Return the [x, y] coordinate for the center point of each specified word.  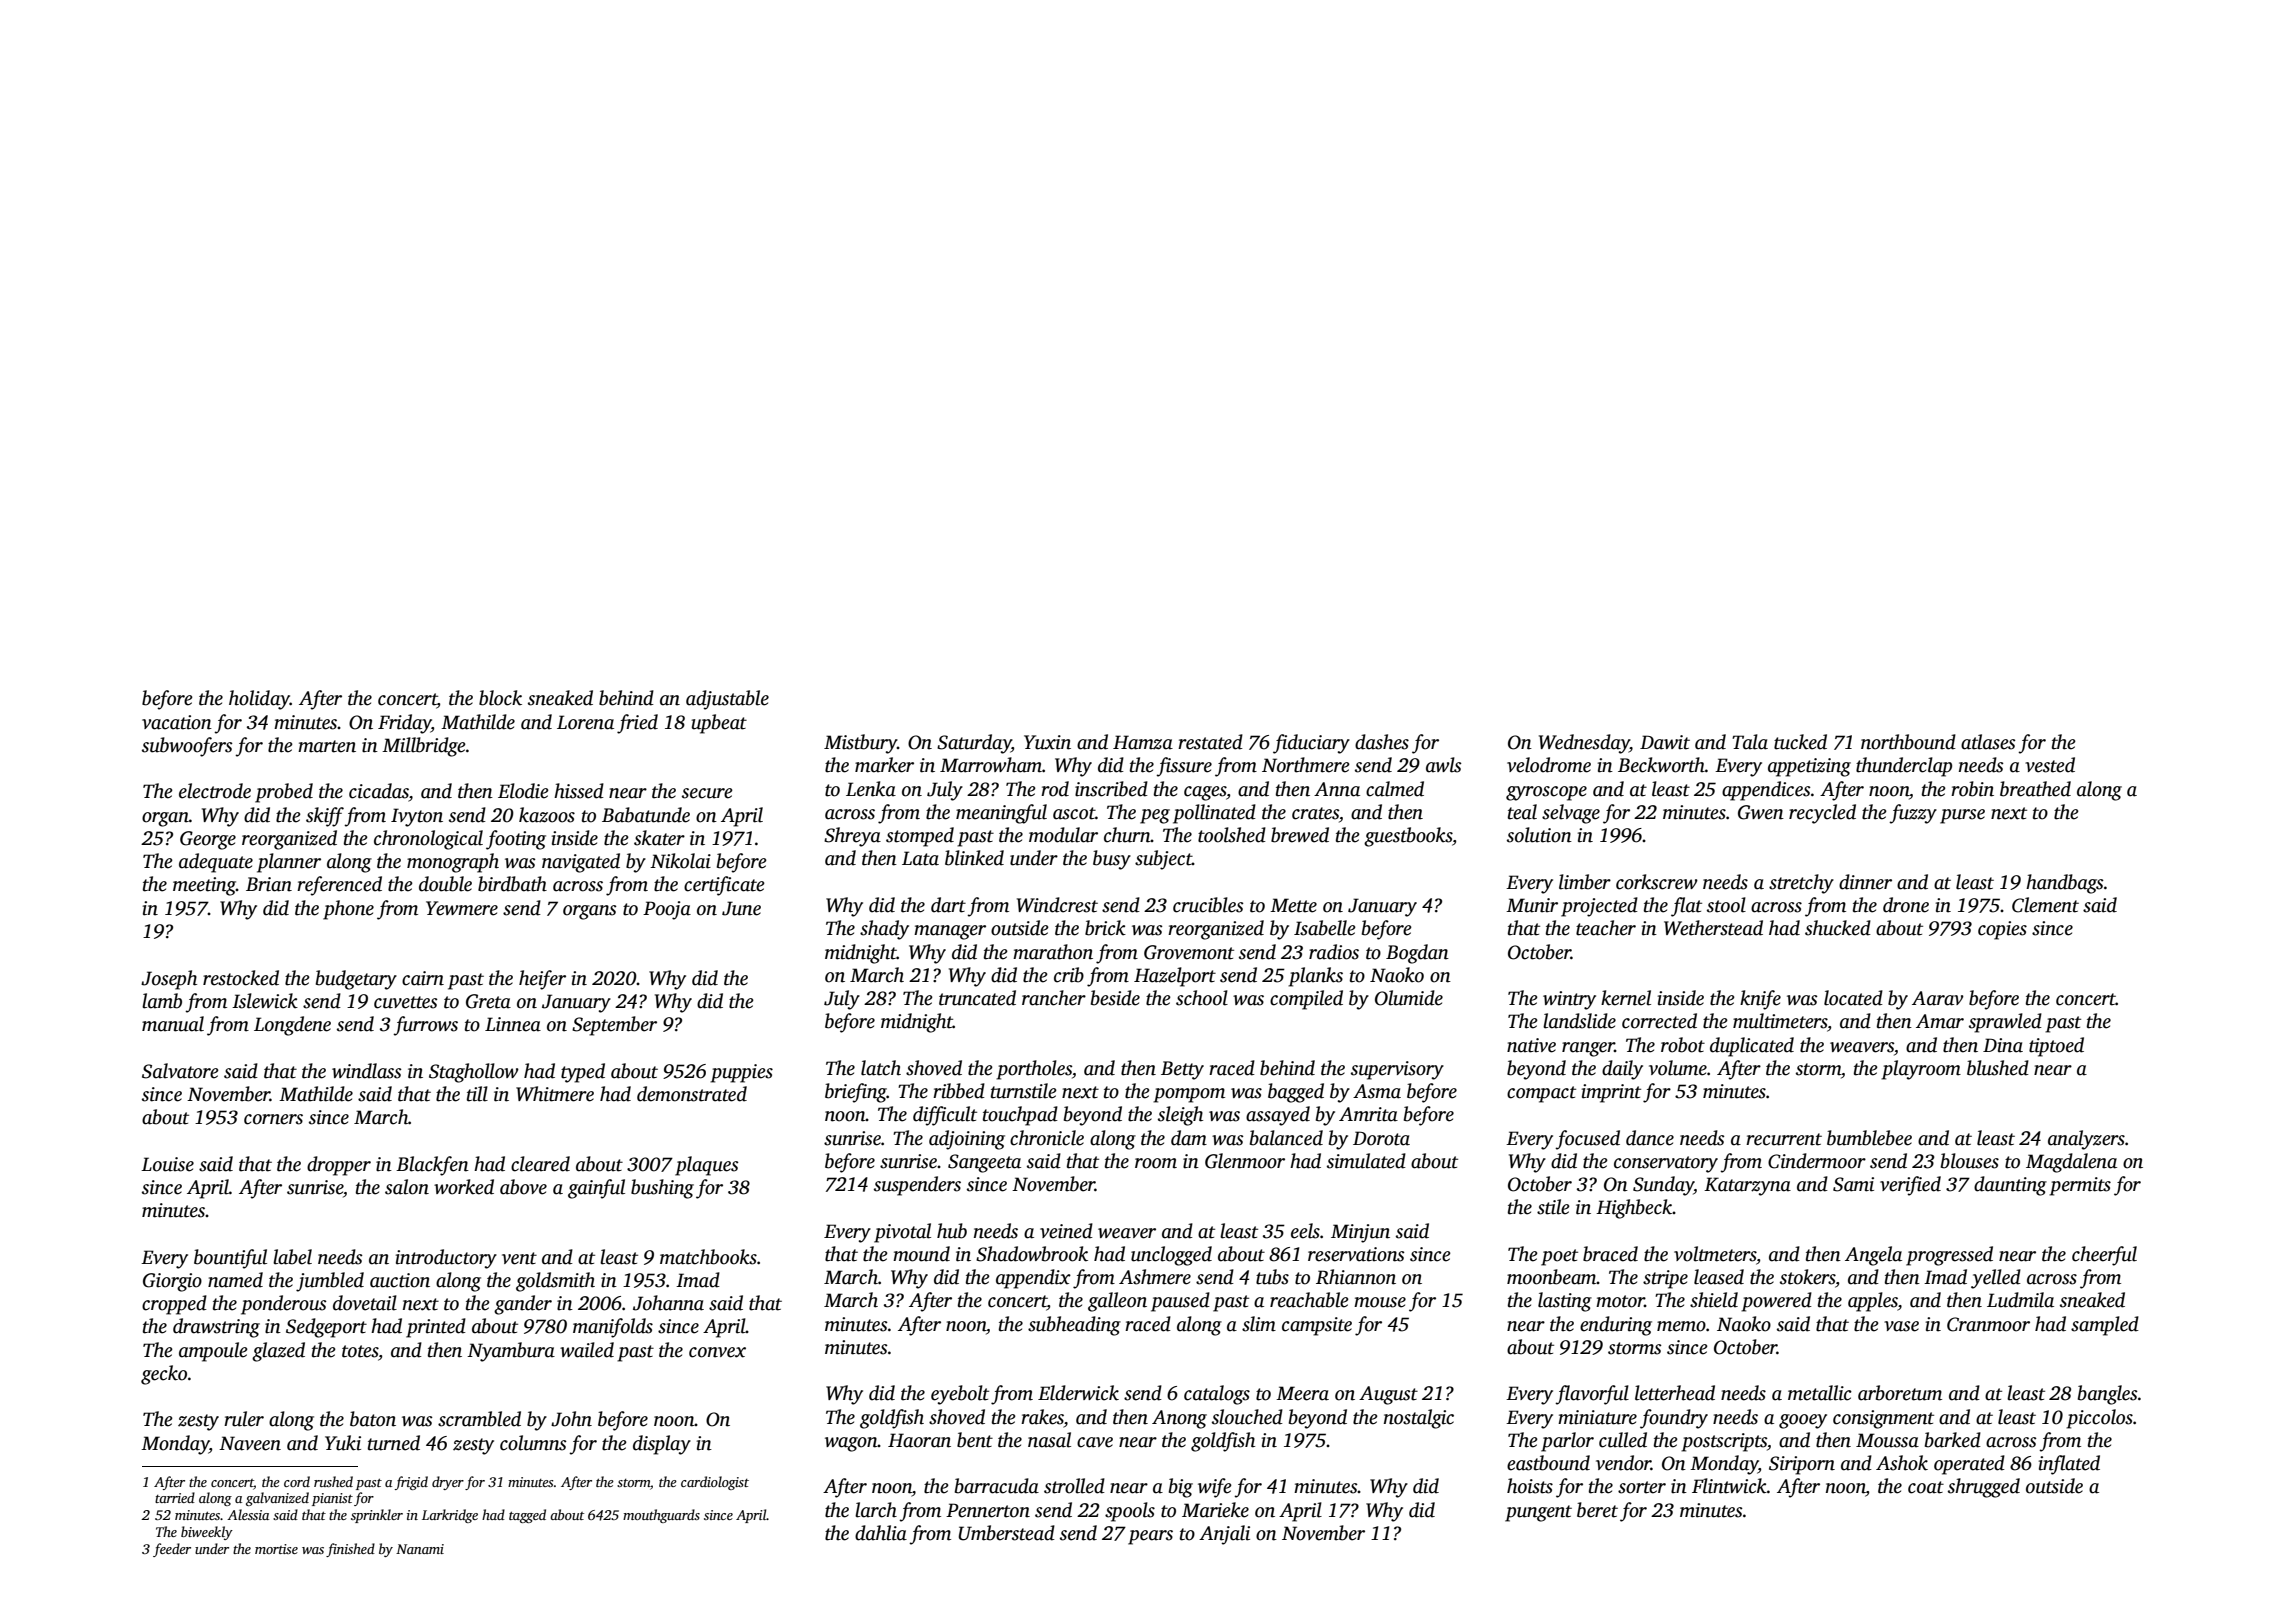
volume [1678, 1068]
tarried [175, 1497]
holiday [259, 700]
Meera [1302, 1393]
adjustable [727, 700]
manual [173, 1024]
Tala [1750, 742]
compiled [1306, 1000]
